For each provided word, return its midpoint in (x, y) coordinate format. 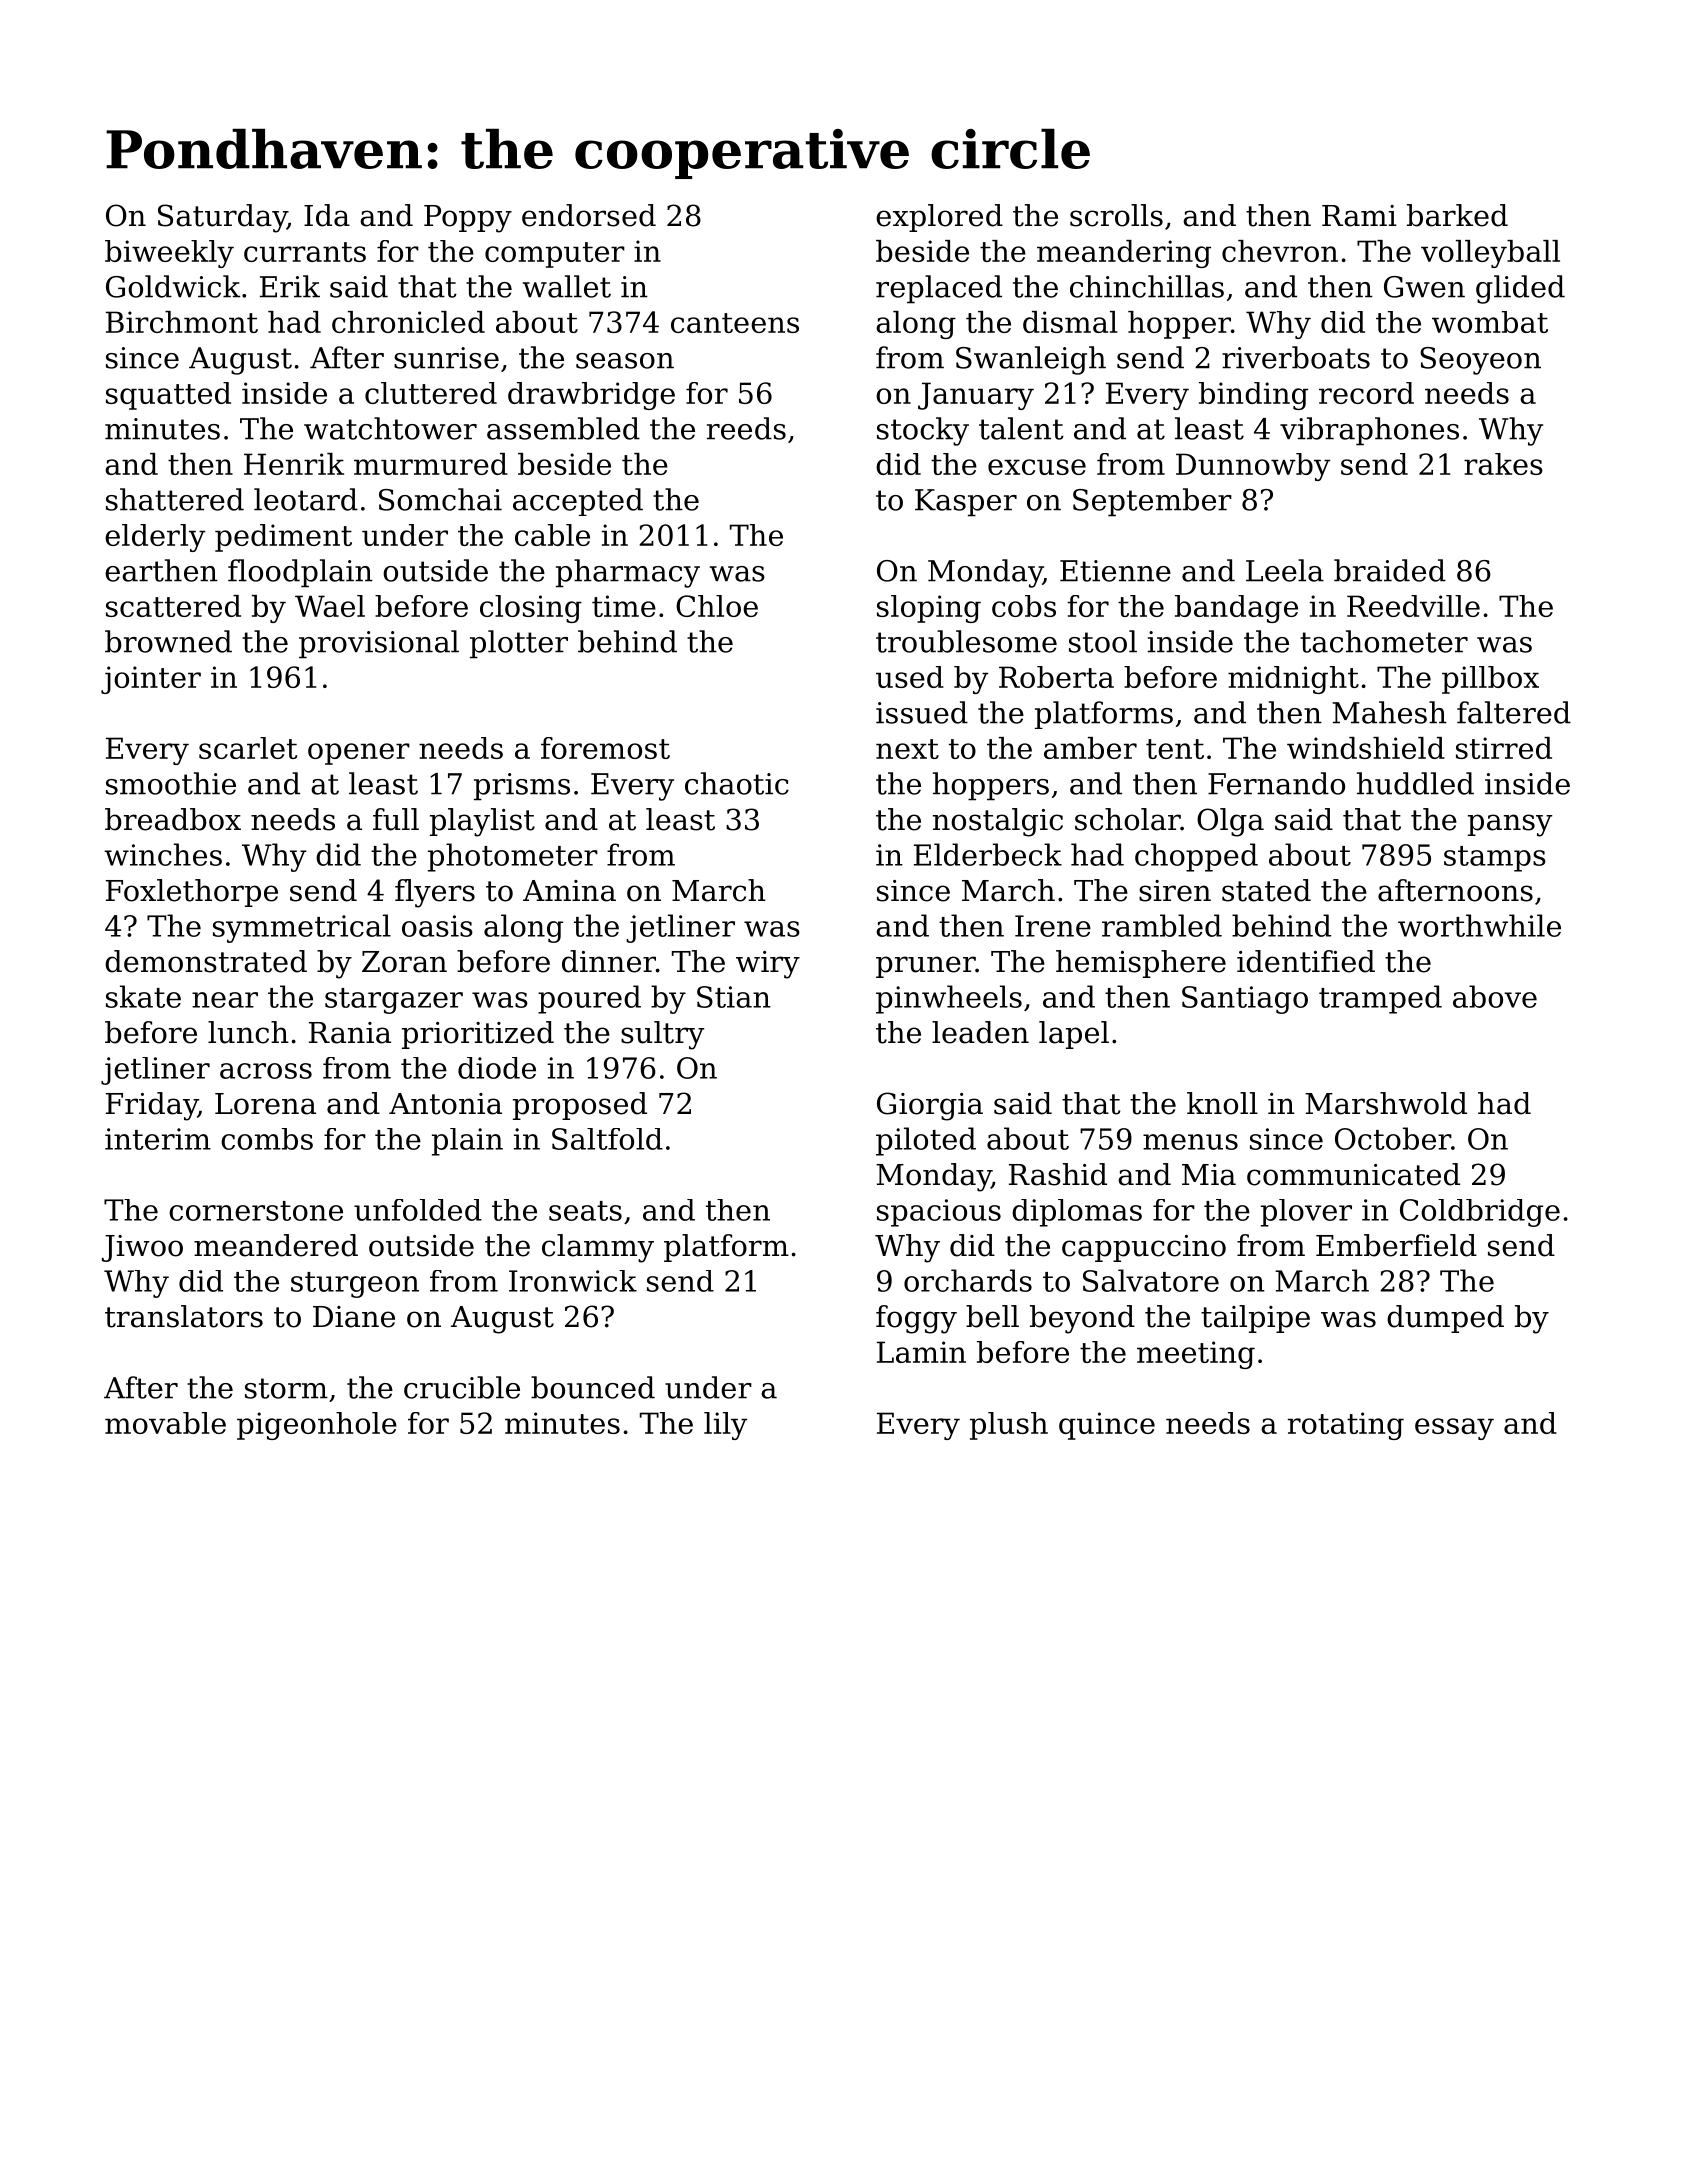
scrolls (1116, 215)
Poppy (468, 219)
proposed (580, 1106)
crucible (462, 1387)
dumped (1445, 1319)
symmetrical (302, 928)
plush (1009, 1426)
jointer (151, 680)
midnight (1293, 680)
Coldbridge (1480, 1213)
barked (1457, 215)
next (907, 749)
